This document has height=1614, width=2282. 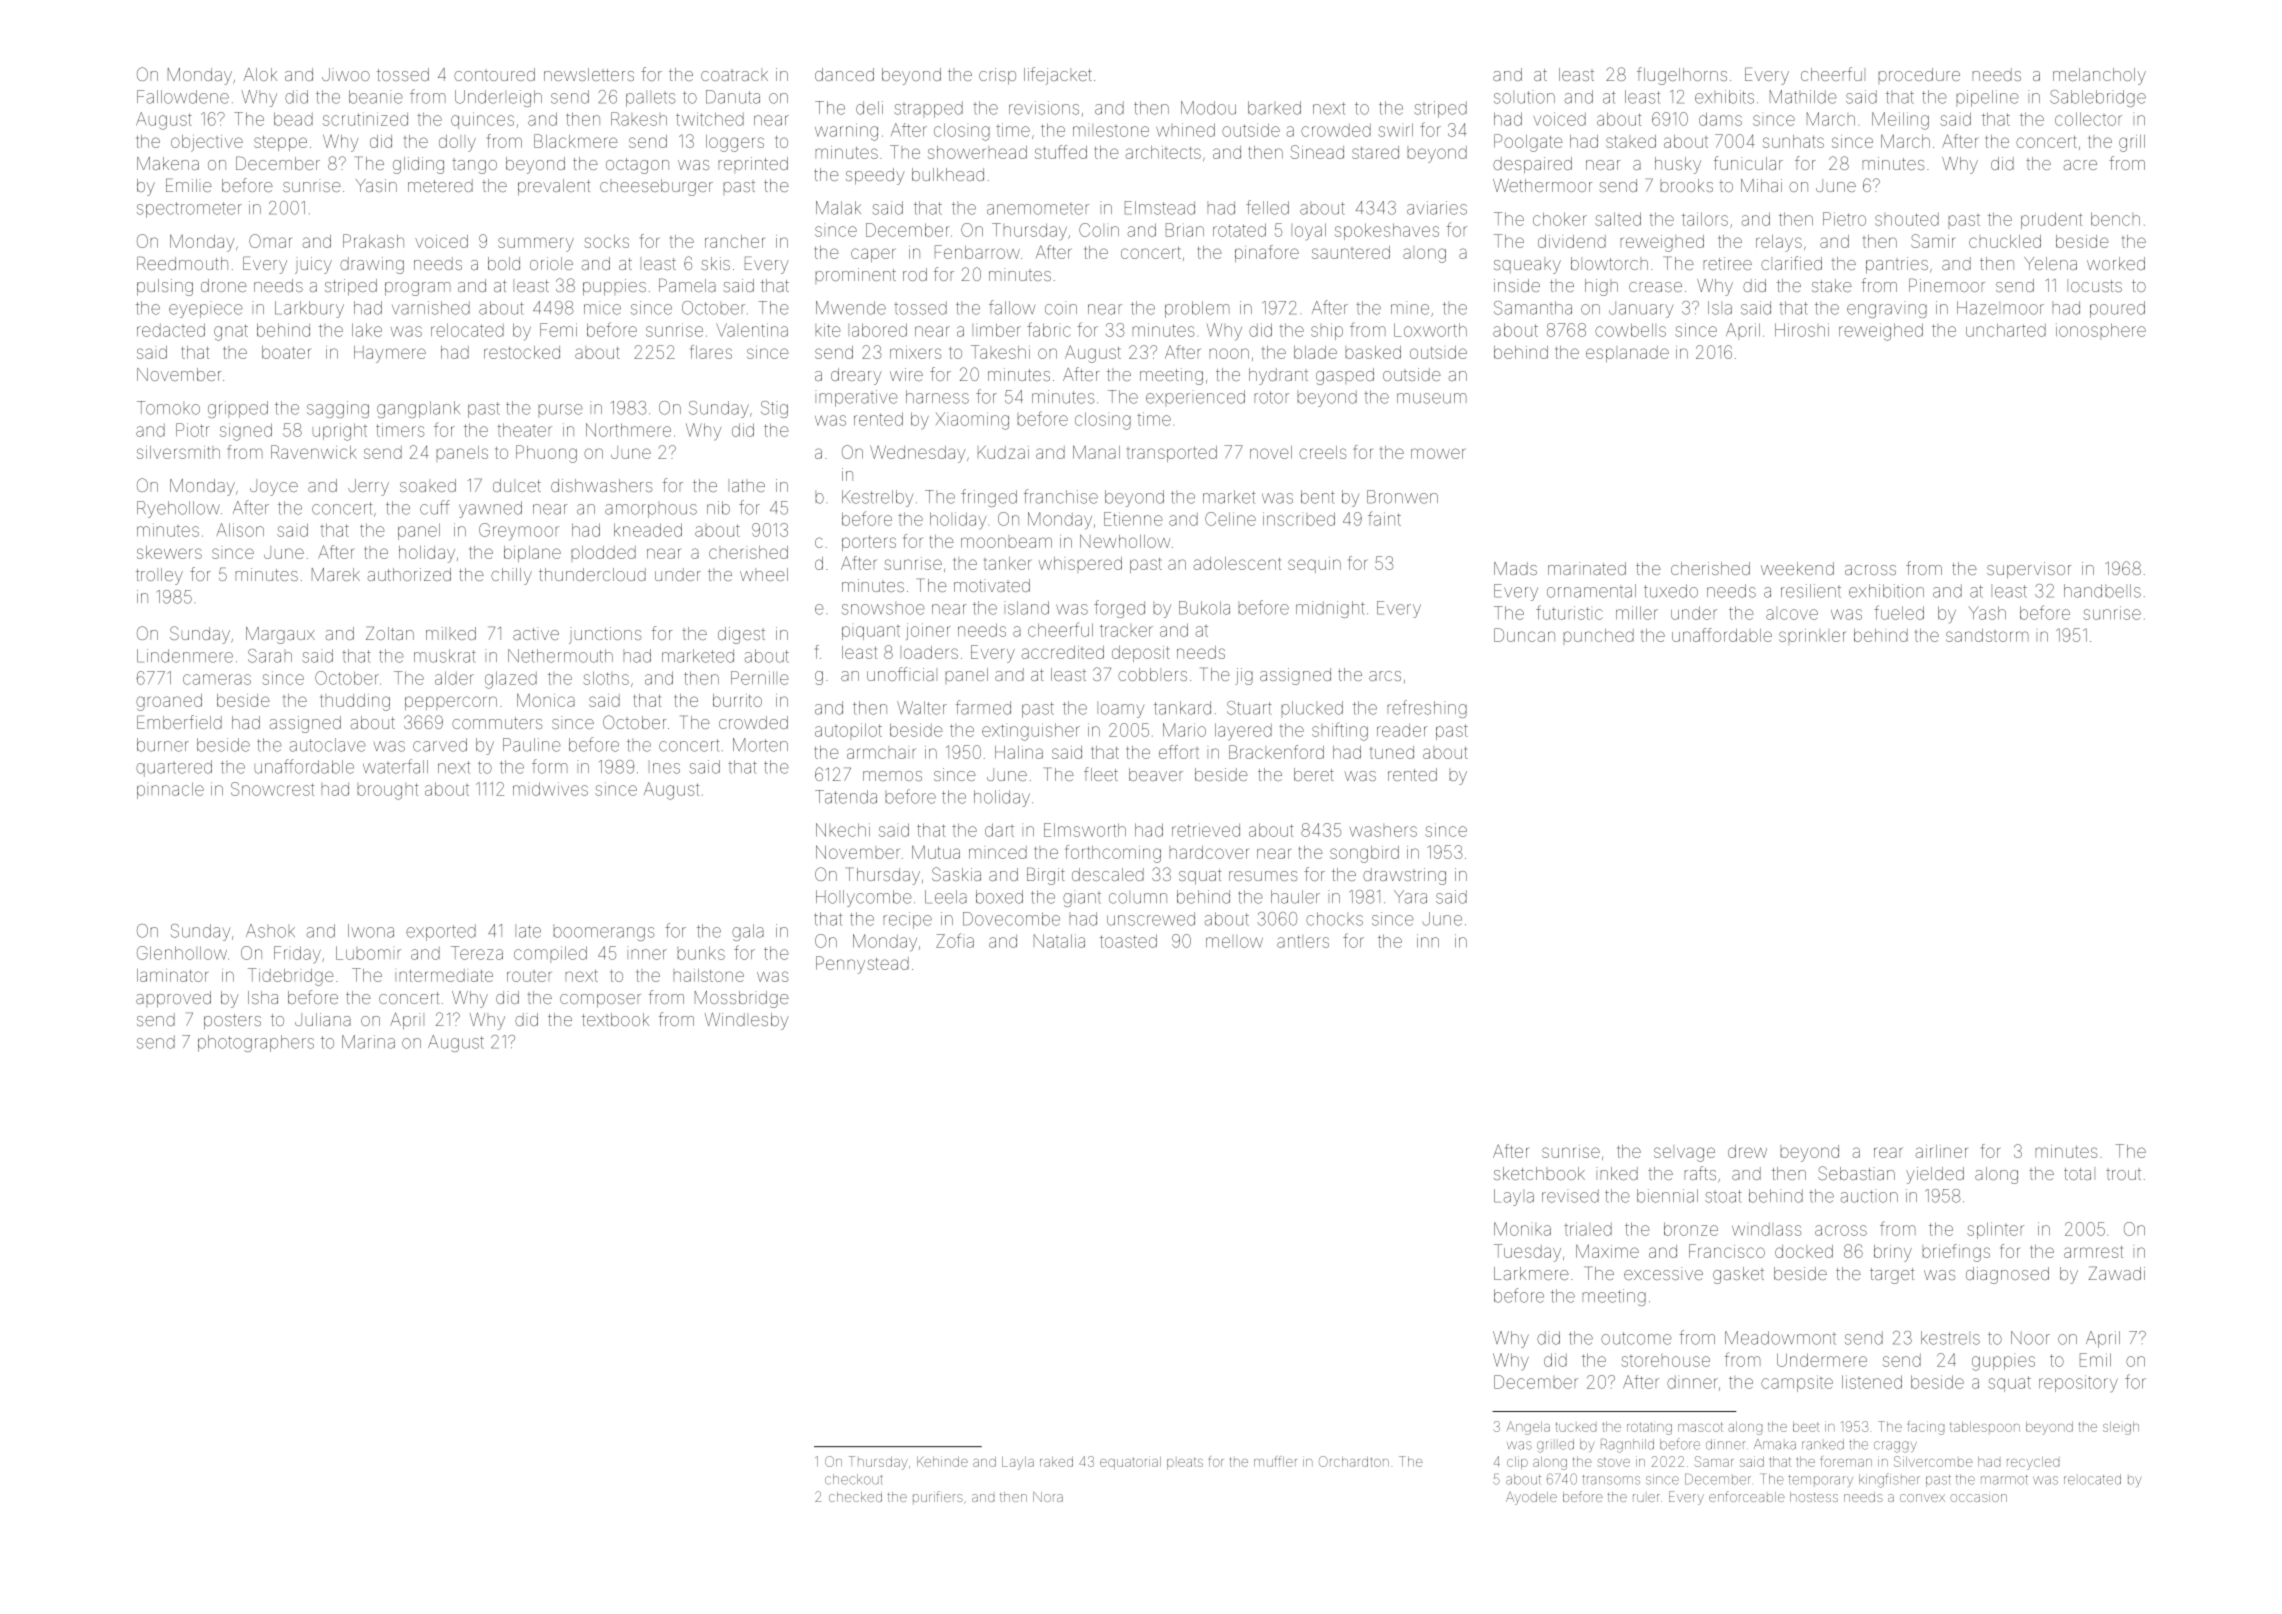 I want to click on Hiroshi, so click(x=1802, y=330).
